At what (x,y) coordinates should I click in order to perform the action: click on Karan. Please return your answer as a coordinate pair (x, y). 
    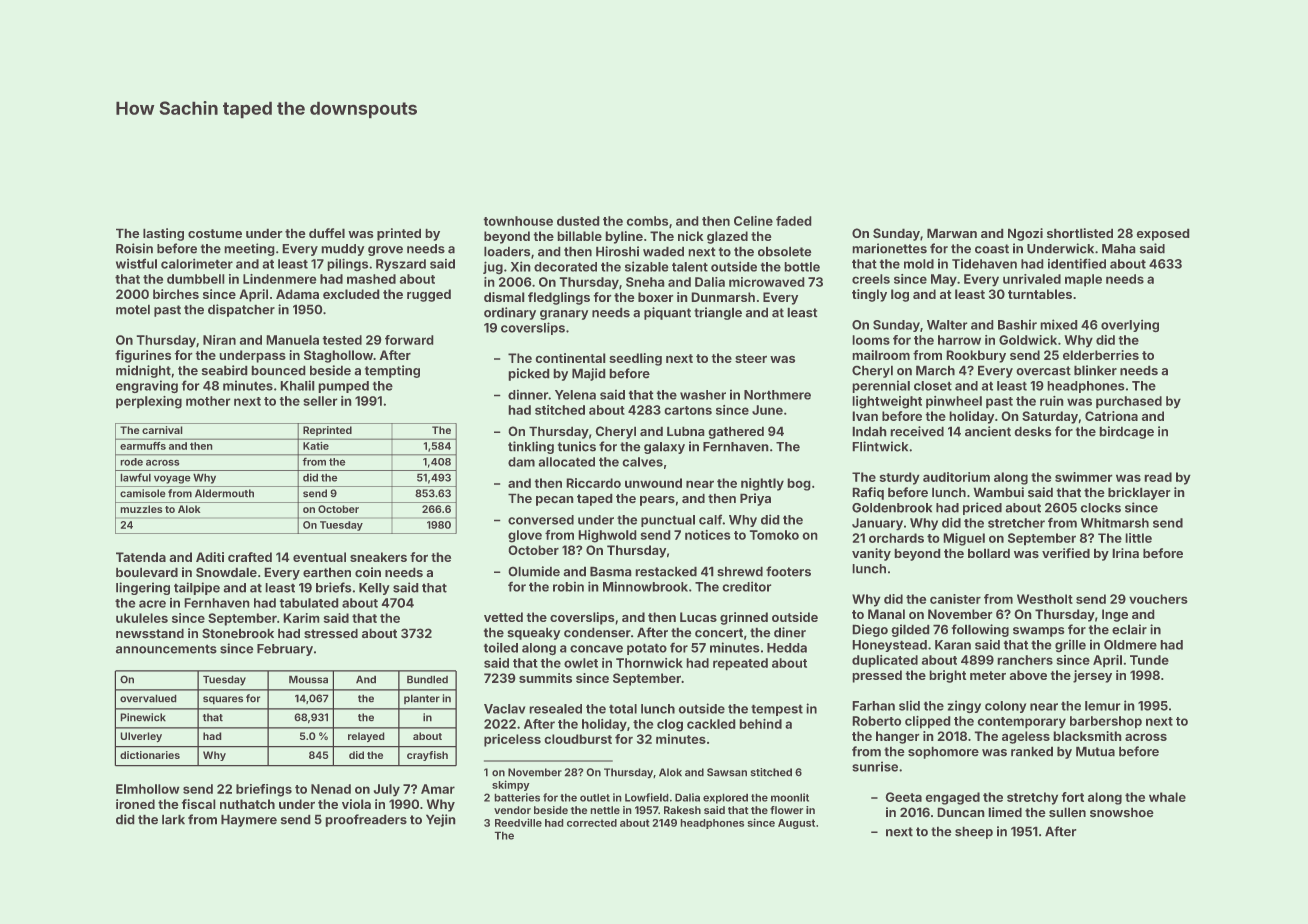
    Looking at the image, I should click on (953, 645).
